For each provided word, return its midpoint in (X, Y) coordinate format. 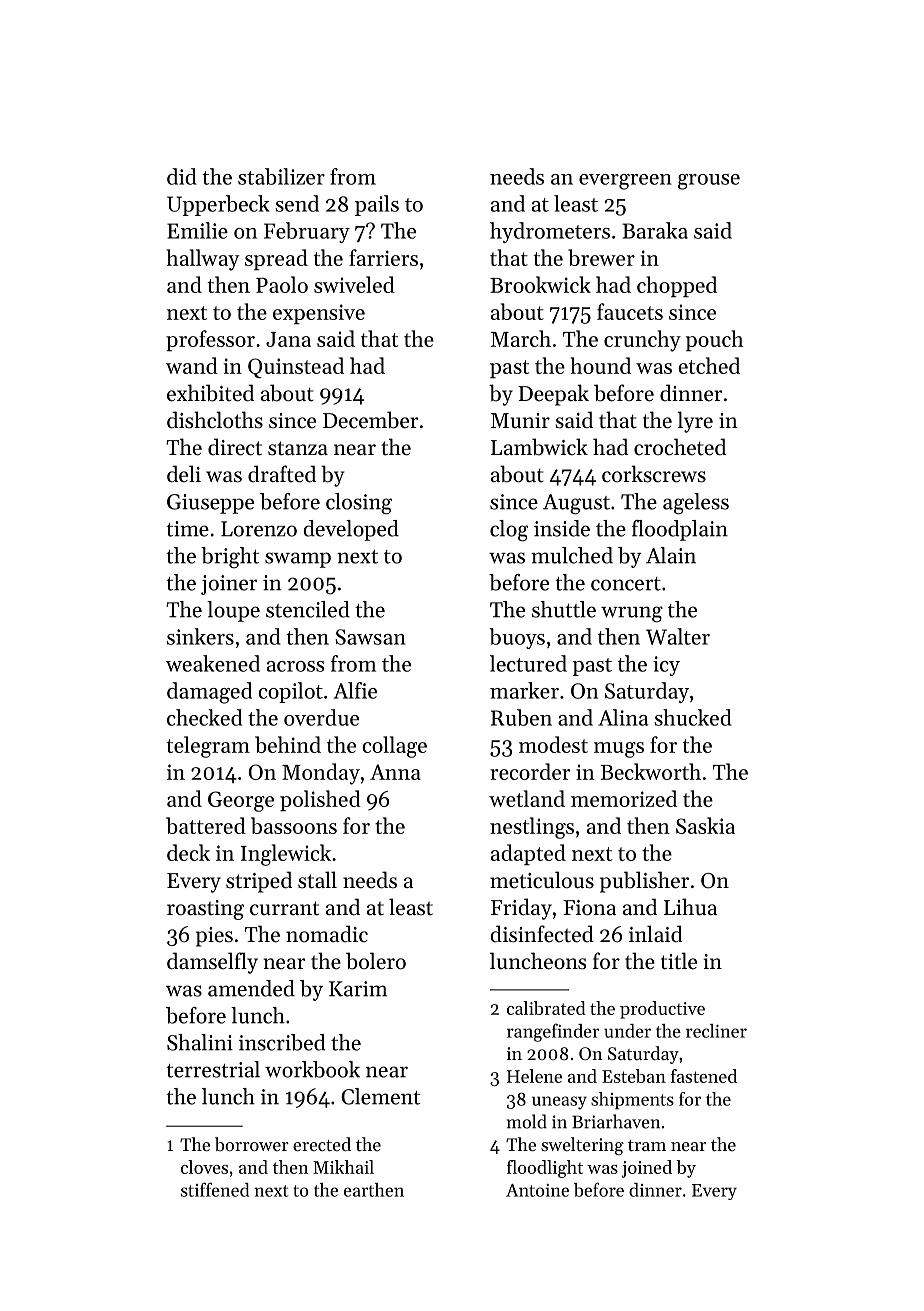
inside (562, 528)
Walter (678, 636)
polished (320, 800)
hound (601, 365)
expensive (319, 314)
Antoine (537, 1190)
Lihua (690, 906)
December (370, 420)
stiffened (215, 1189)
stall (317, 880)
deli (184, 474)
